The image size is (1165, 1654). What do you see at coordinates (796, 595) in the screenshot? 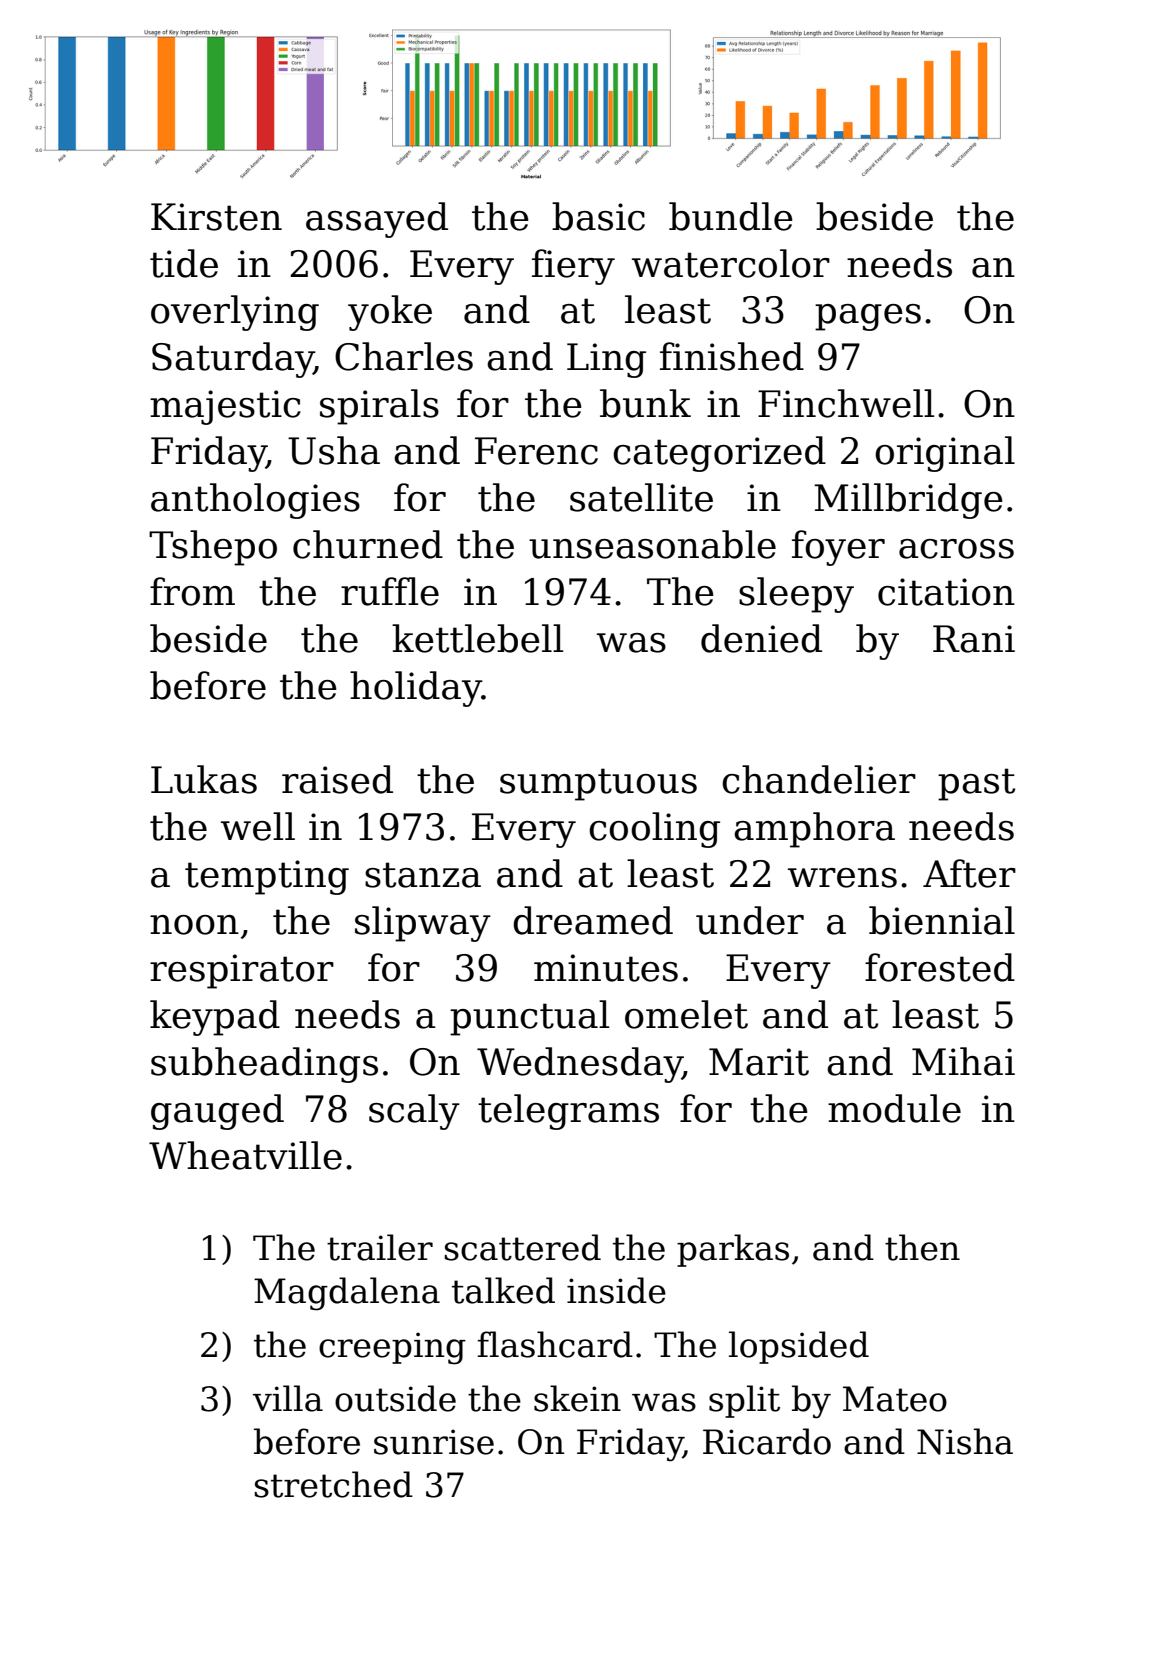
I see `sleepy` at bounding box center [796, 595].
